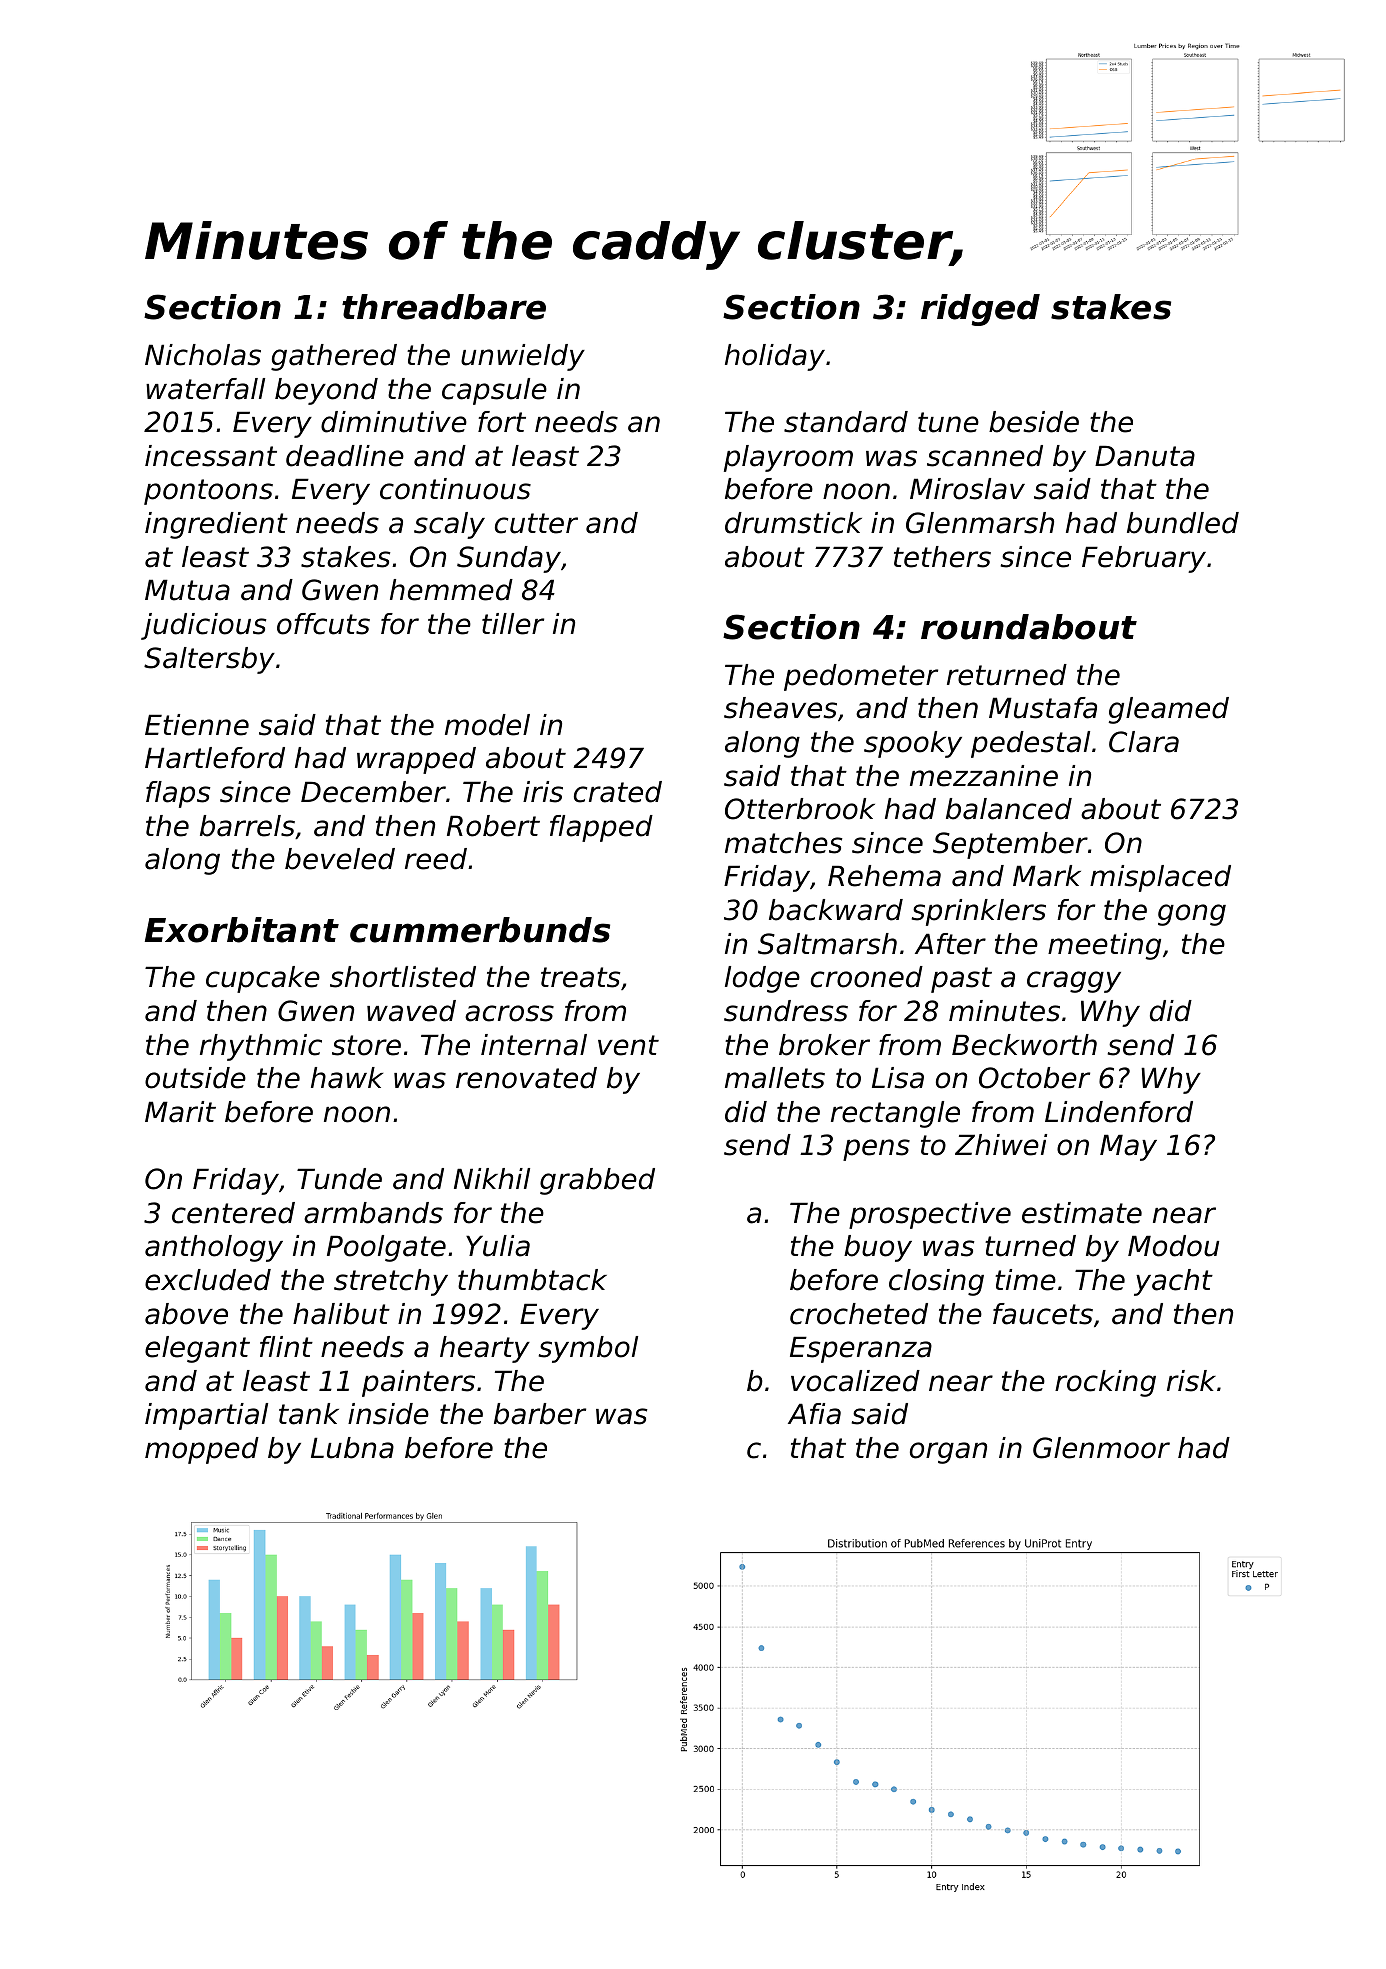 This document has height=1969, width=1386. I want to click on bundled, so click(1183, 523).
